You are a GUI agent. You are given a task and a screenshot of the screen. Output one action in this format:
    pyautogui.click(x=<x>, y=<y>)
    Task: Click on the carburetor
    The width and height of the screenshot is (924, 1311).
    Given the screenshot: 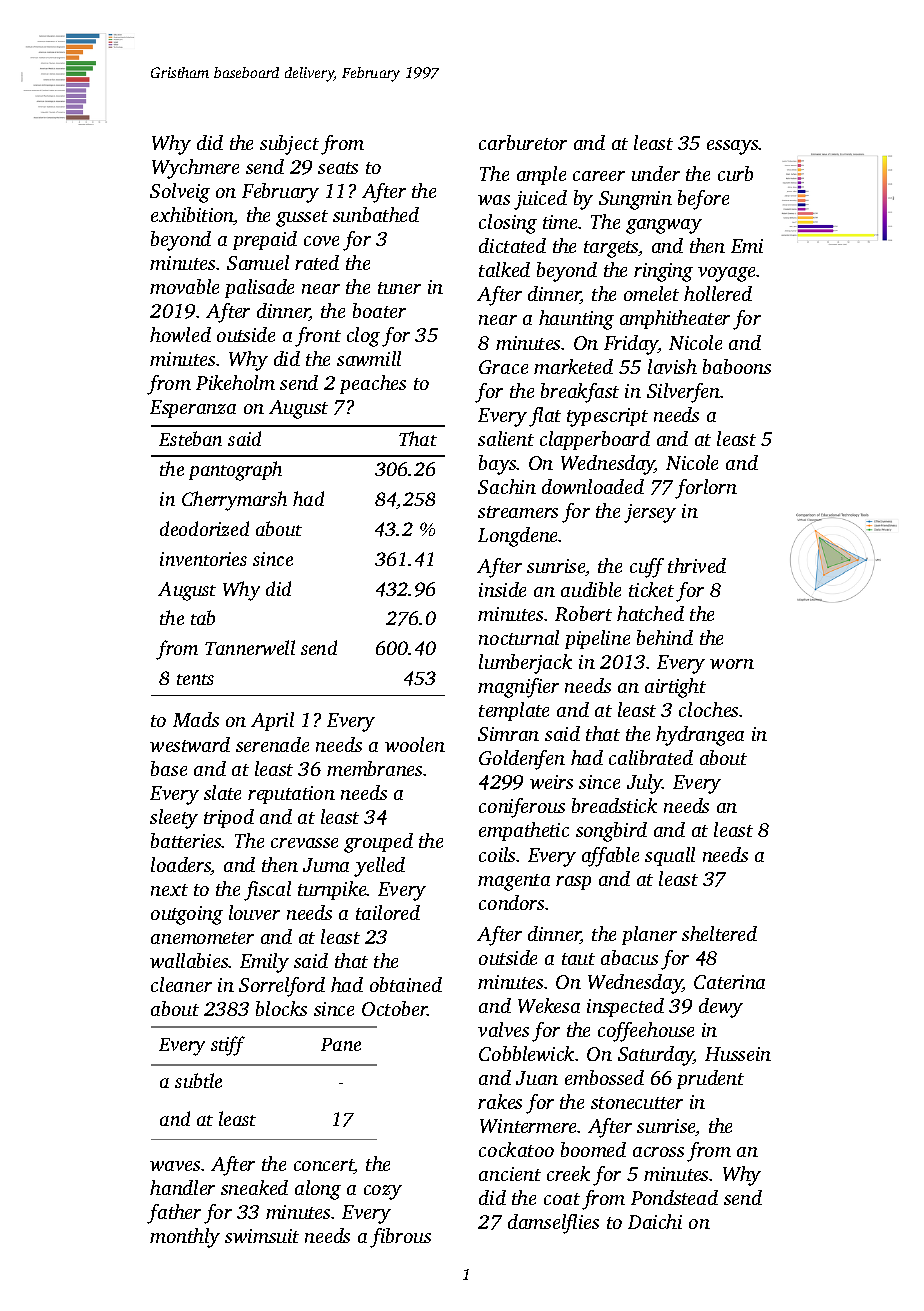 What is the action you would take?
    pyautogui.click(x=523, y=142)
